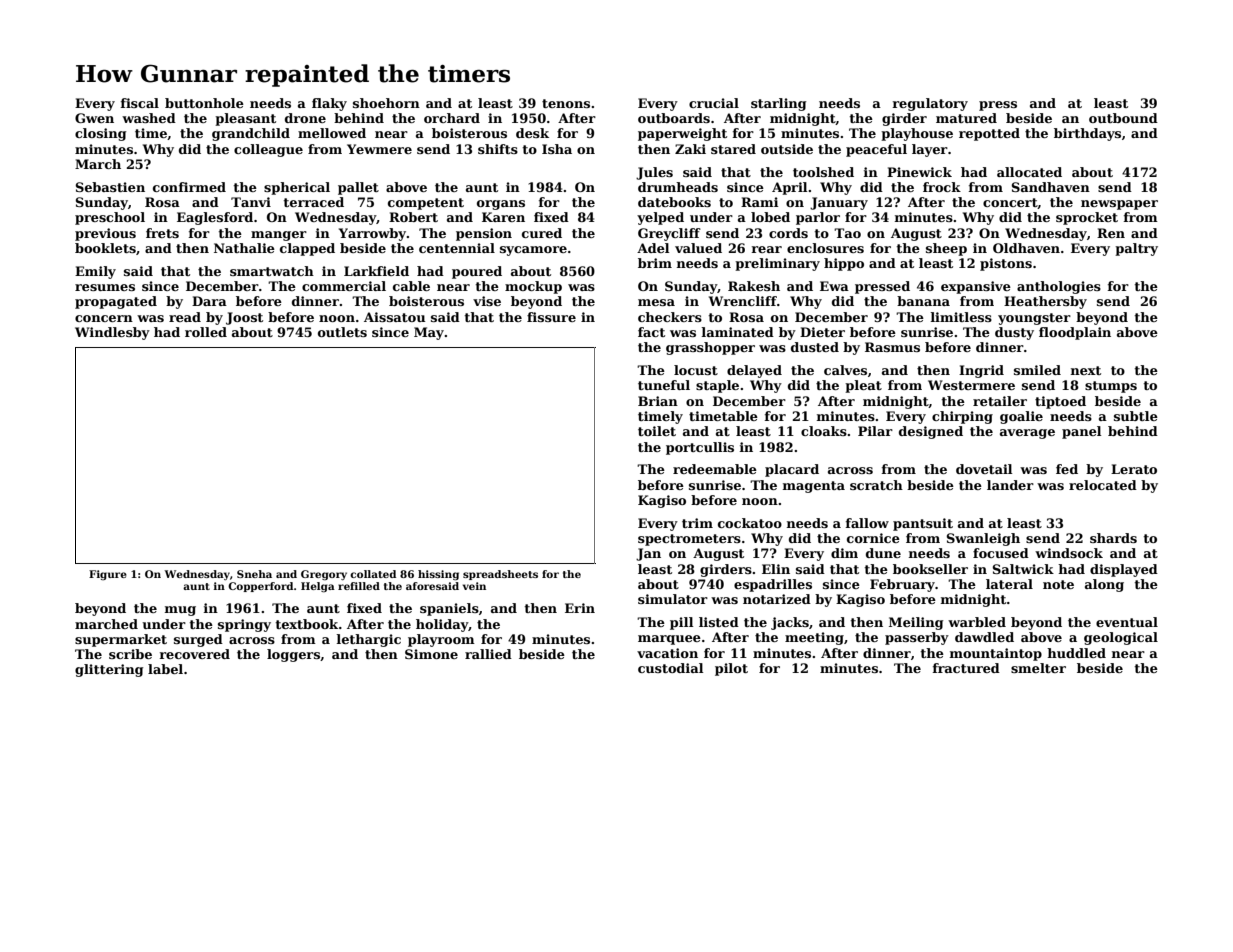 Image resolution: width=1233 pixels, height=952 pixels. What do you see at coordinates (839, 203) in the screenshot?
I see `January` at bounding box center [839, 203].
